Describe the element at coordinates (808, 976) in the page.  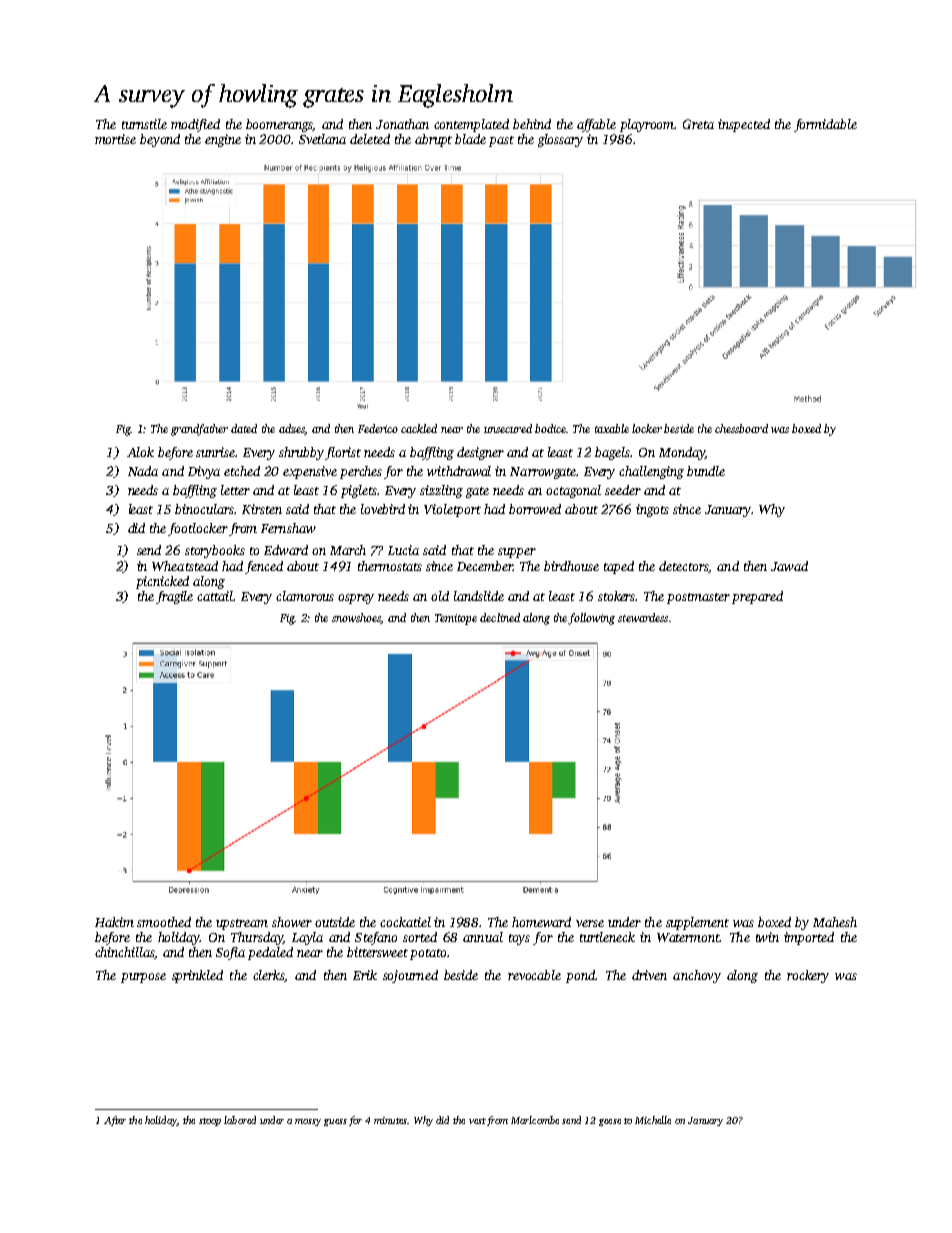
I see `rockery` at that location.
